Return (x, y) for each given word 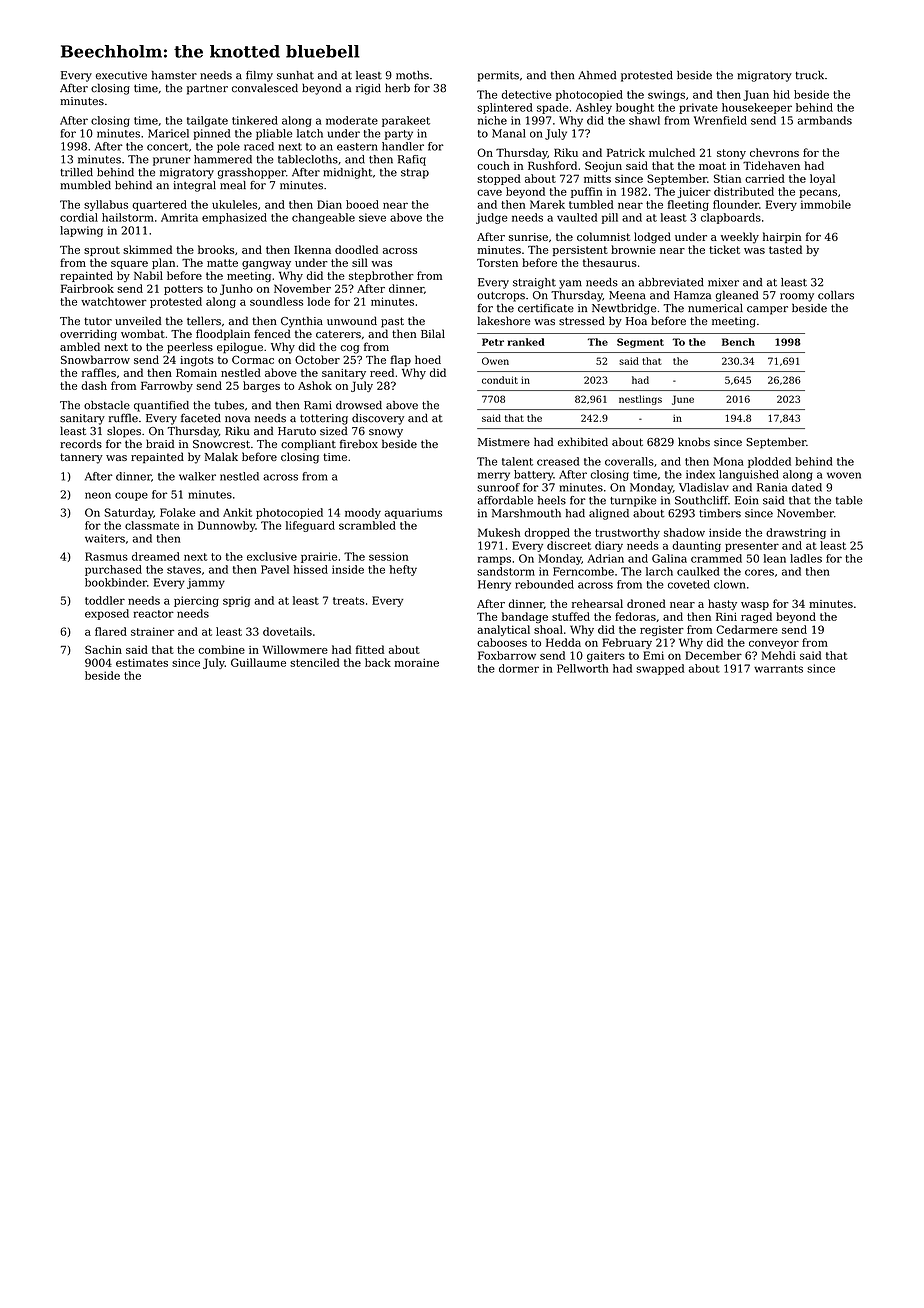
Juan (756, 95)
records (81, 443)
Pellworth (583, 668)
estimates (142, 662)
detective (527, 94)
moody (363, 513)
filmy (259, 76)
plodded (769, 462)
